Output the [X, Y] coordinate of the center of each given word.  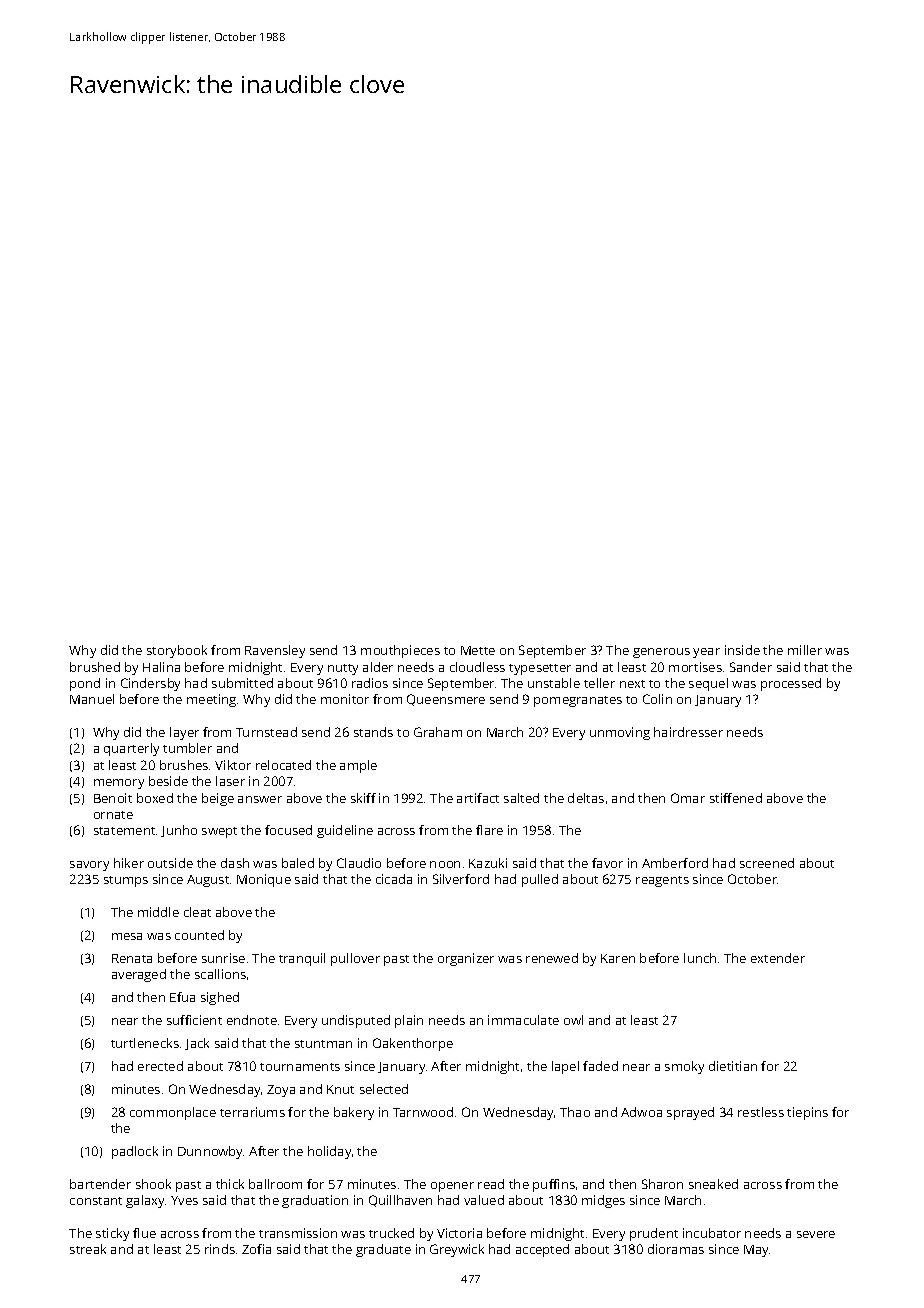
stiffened [736, 798]
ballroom [275, 1184]
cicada [394, 879]
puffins [554, 1185]
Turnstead [266, 732]
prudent [654, 1234]
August [208, 881]
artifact [478, 798]
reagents [662, 881]
